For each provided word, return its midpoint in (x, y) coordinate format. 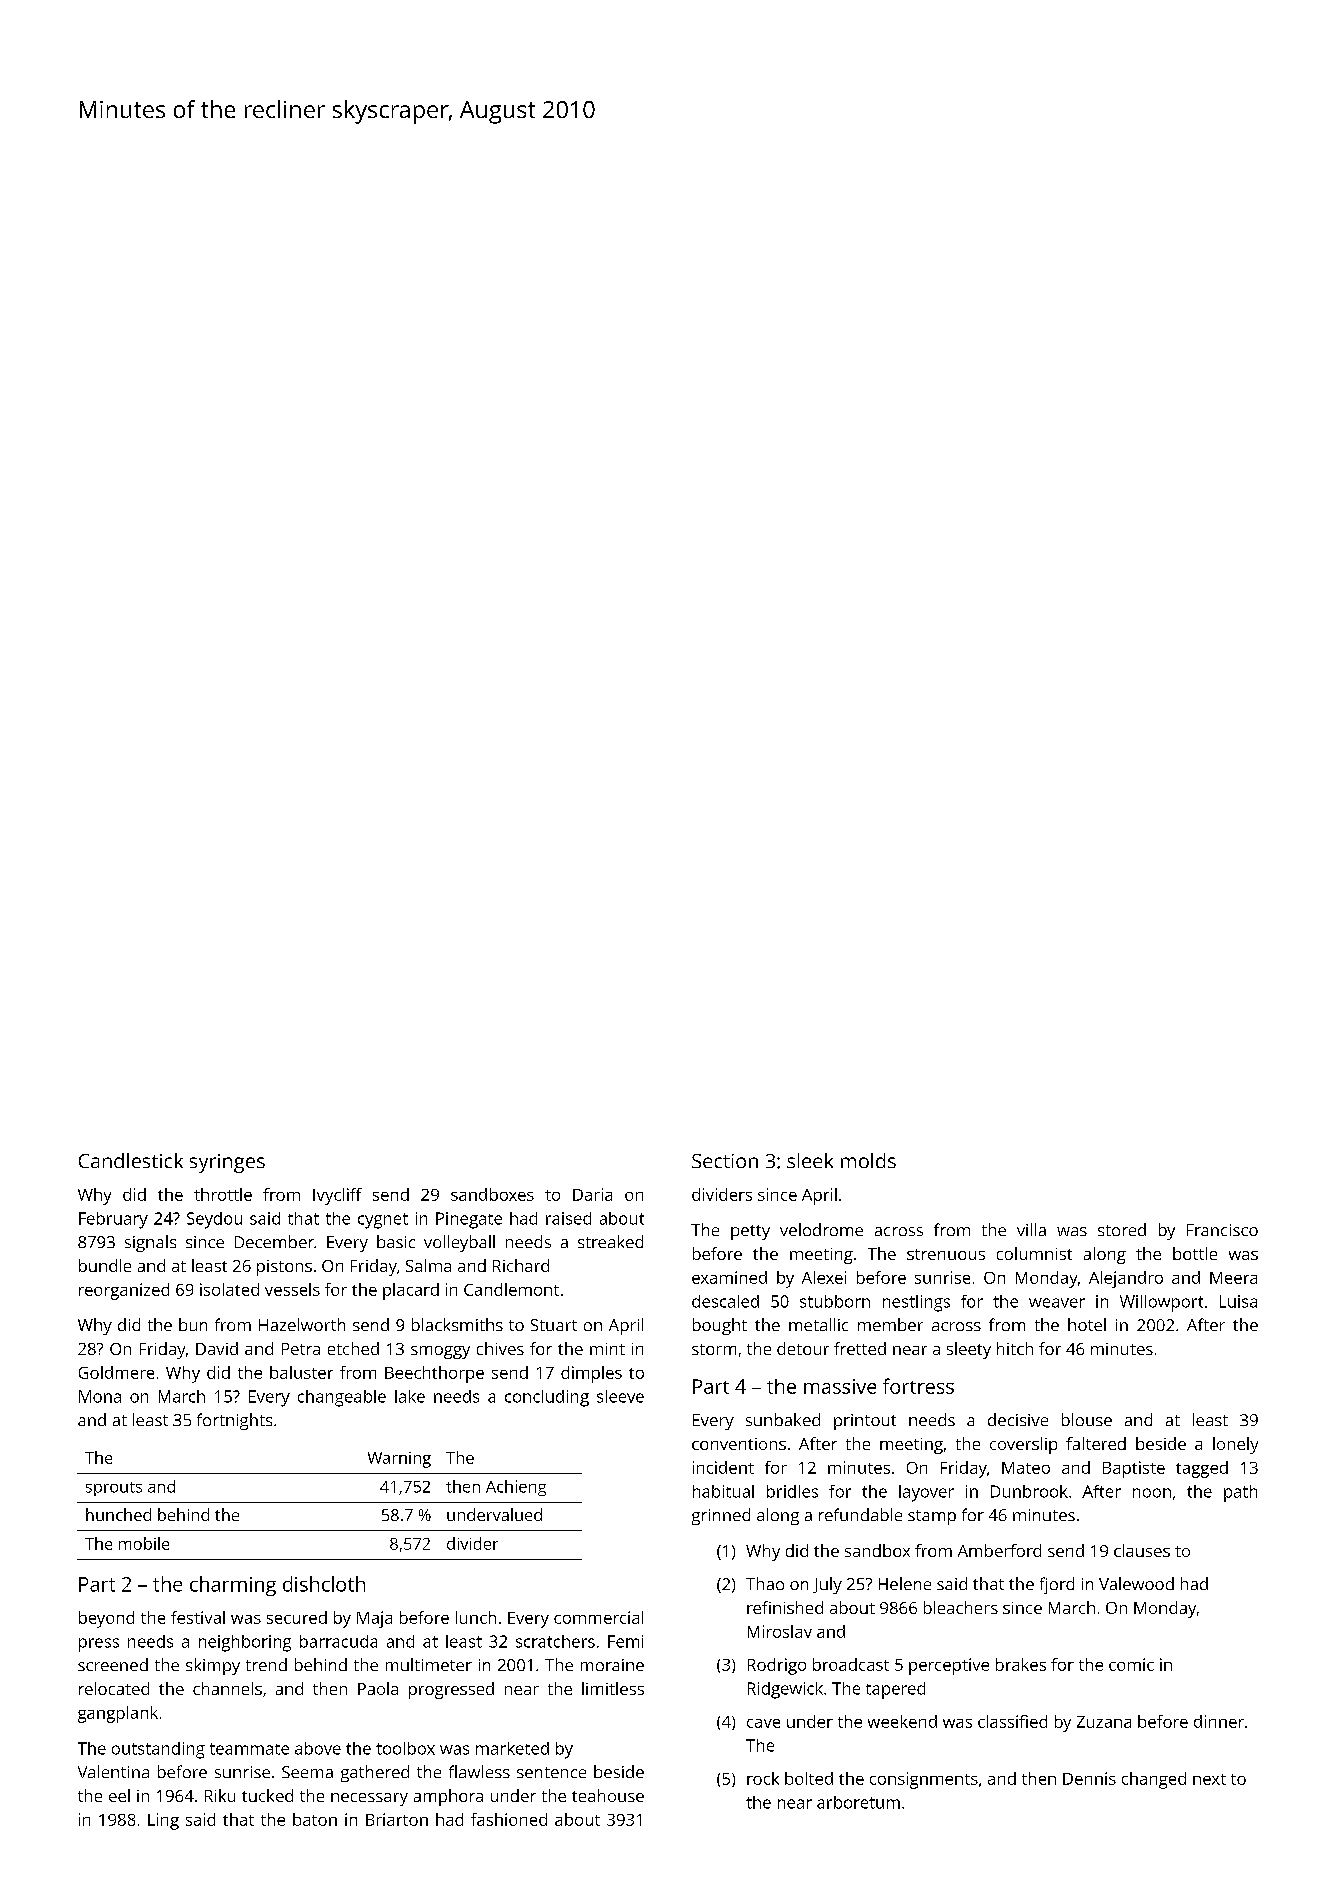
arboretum (858, 1802)
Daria (592, 1194)
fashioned (509, 1819)
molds (868, 1160)
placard (411, 1291)
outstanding (158, 1750)
